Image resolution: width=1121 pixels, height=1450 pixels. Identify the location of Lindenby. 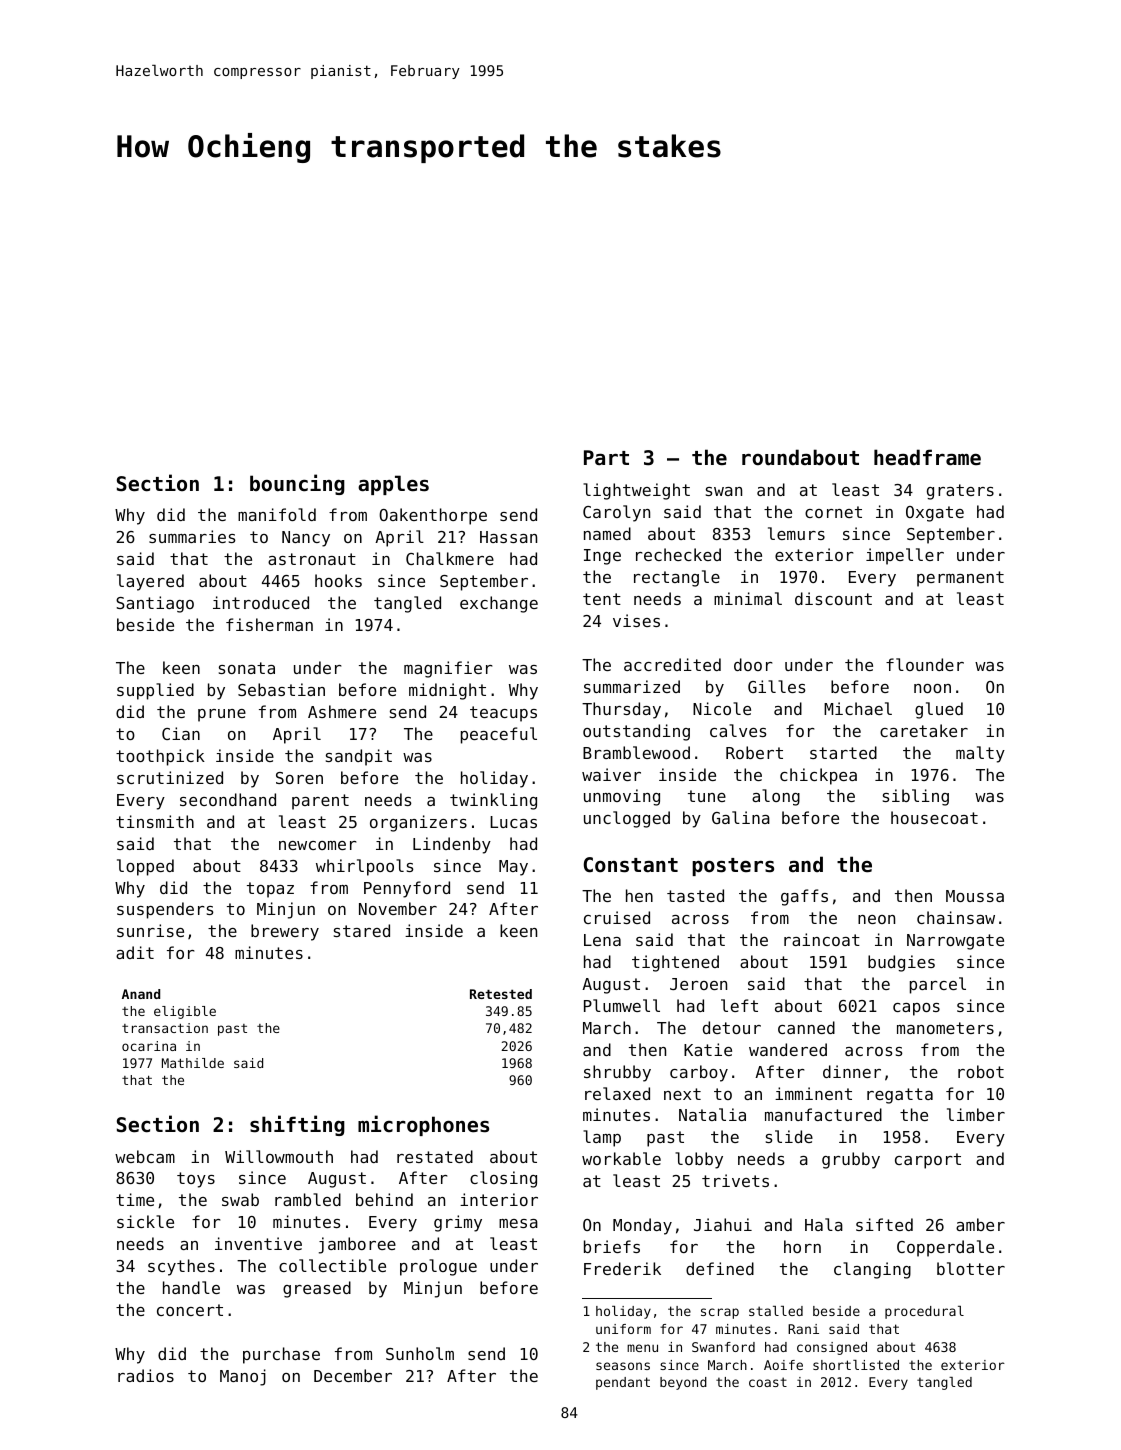
(452, 845).
